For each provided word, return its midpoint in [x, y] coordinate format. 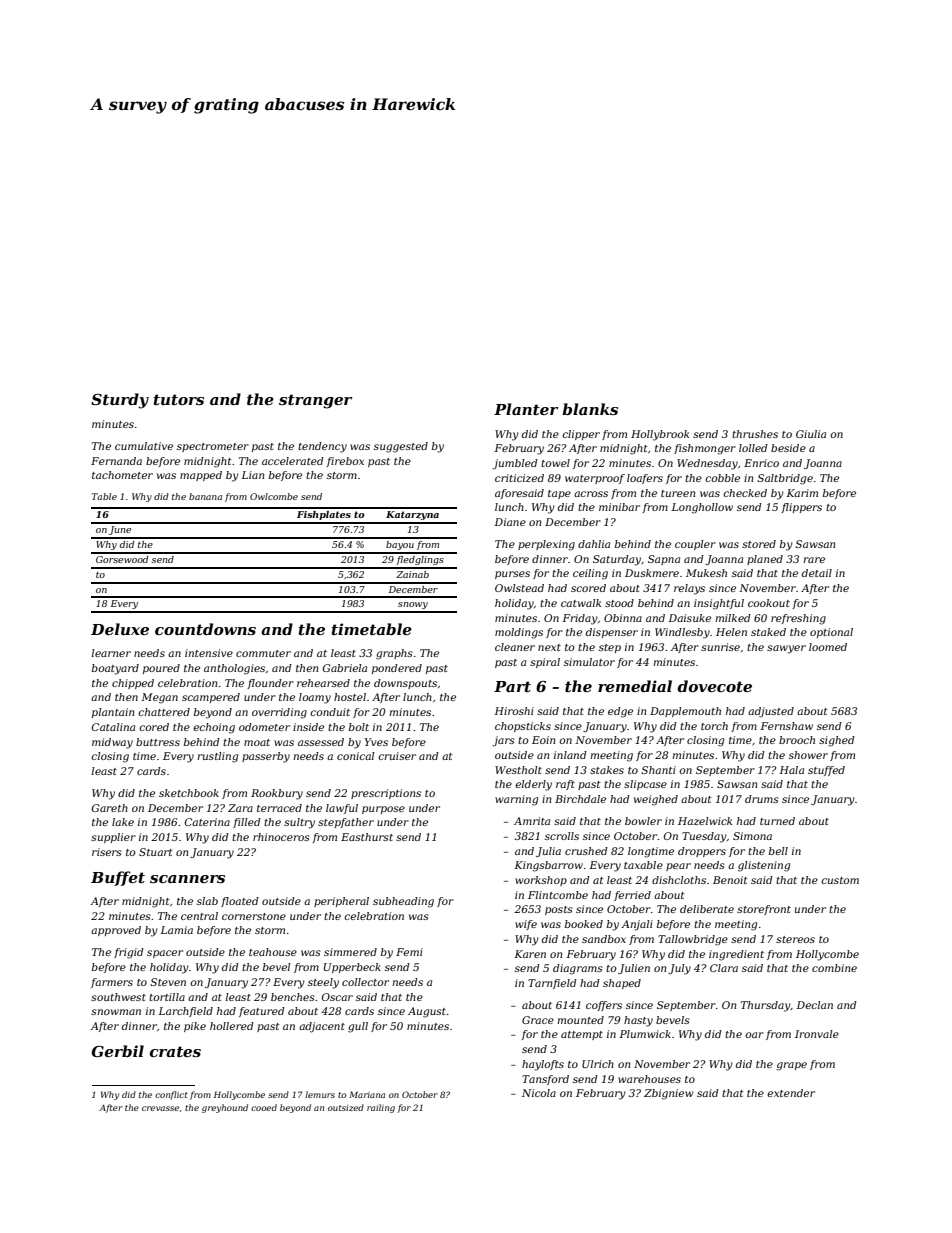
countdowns [205, 629]
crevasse [160, 1108]
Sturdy [120, 401]
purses [512, 575]
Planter [526, 409]
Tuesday [704, 837]
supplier [113, 838]
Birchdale [580, 799]
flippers [801, 508]
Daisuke [689, 618]
